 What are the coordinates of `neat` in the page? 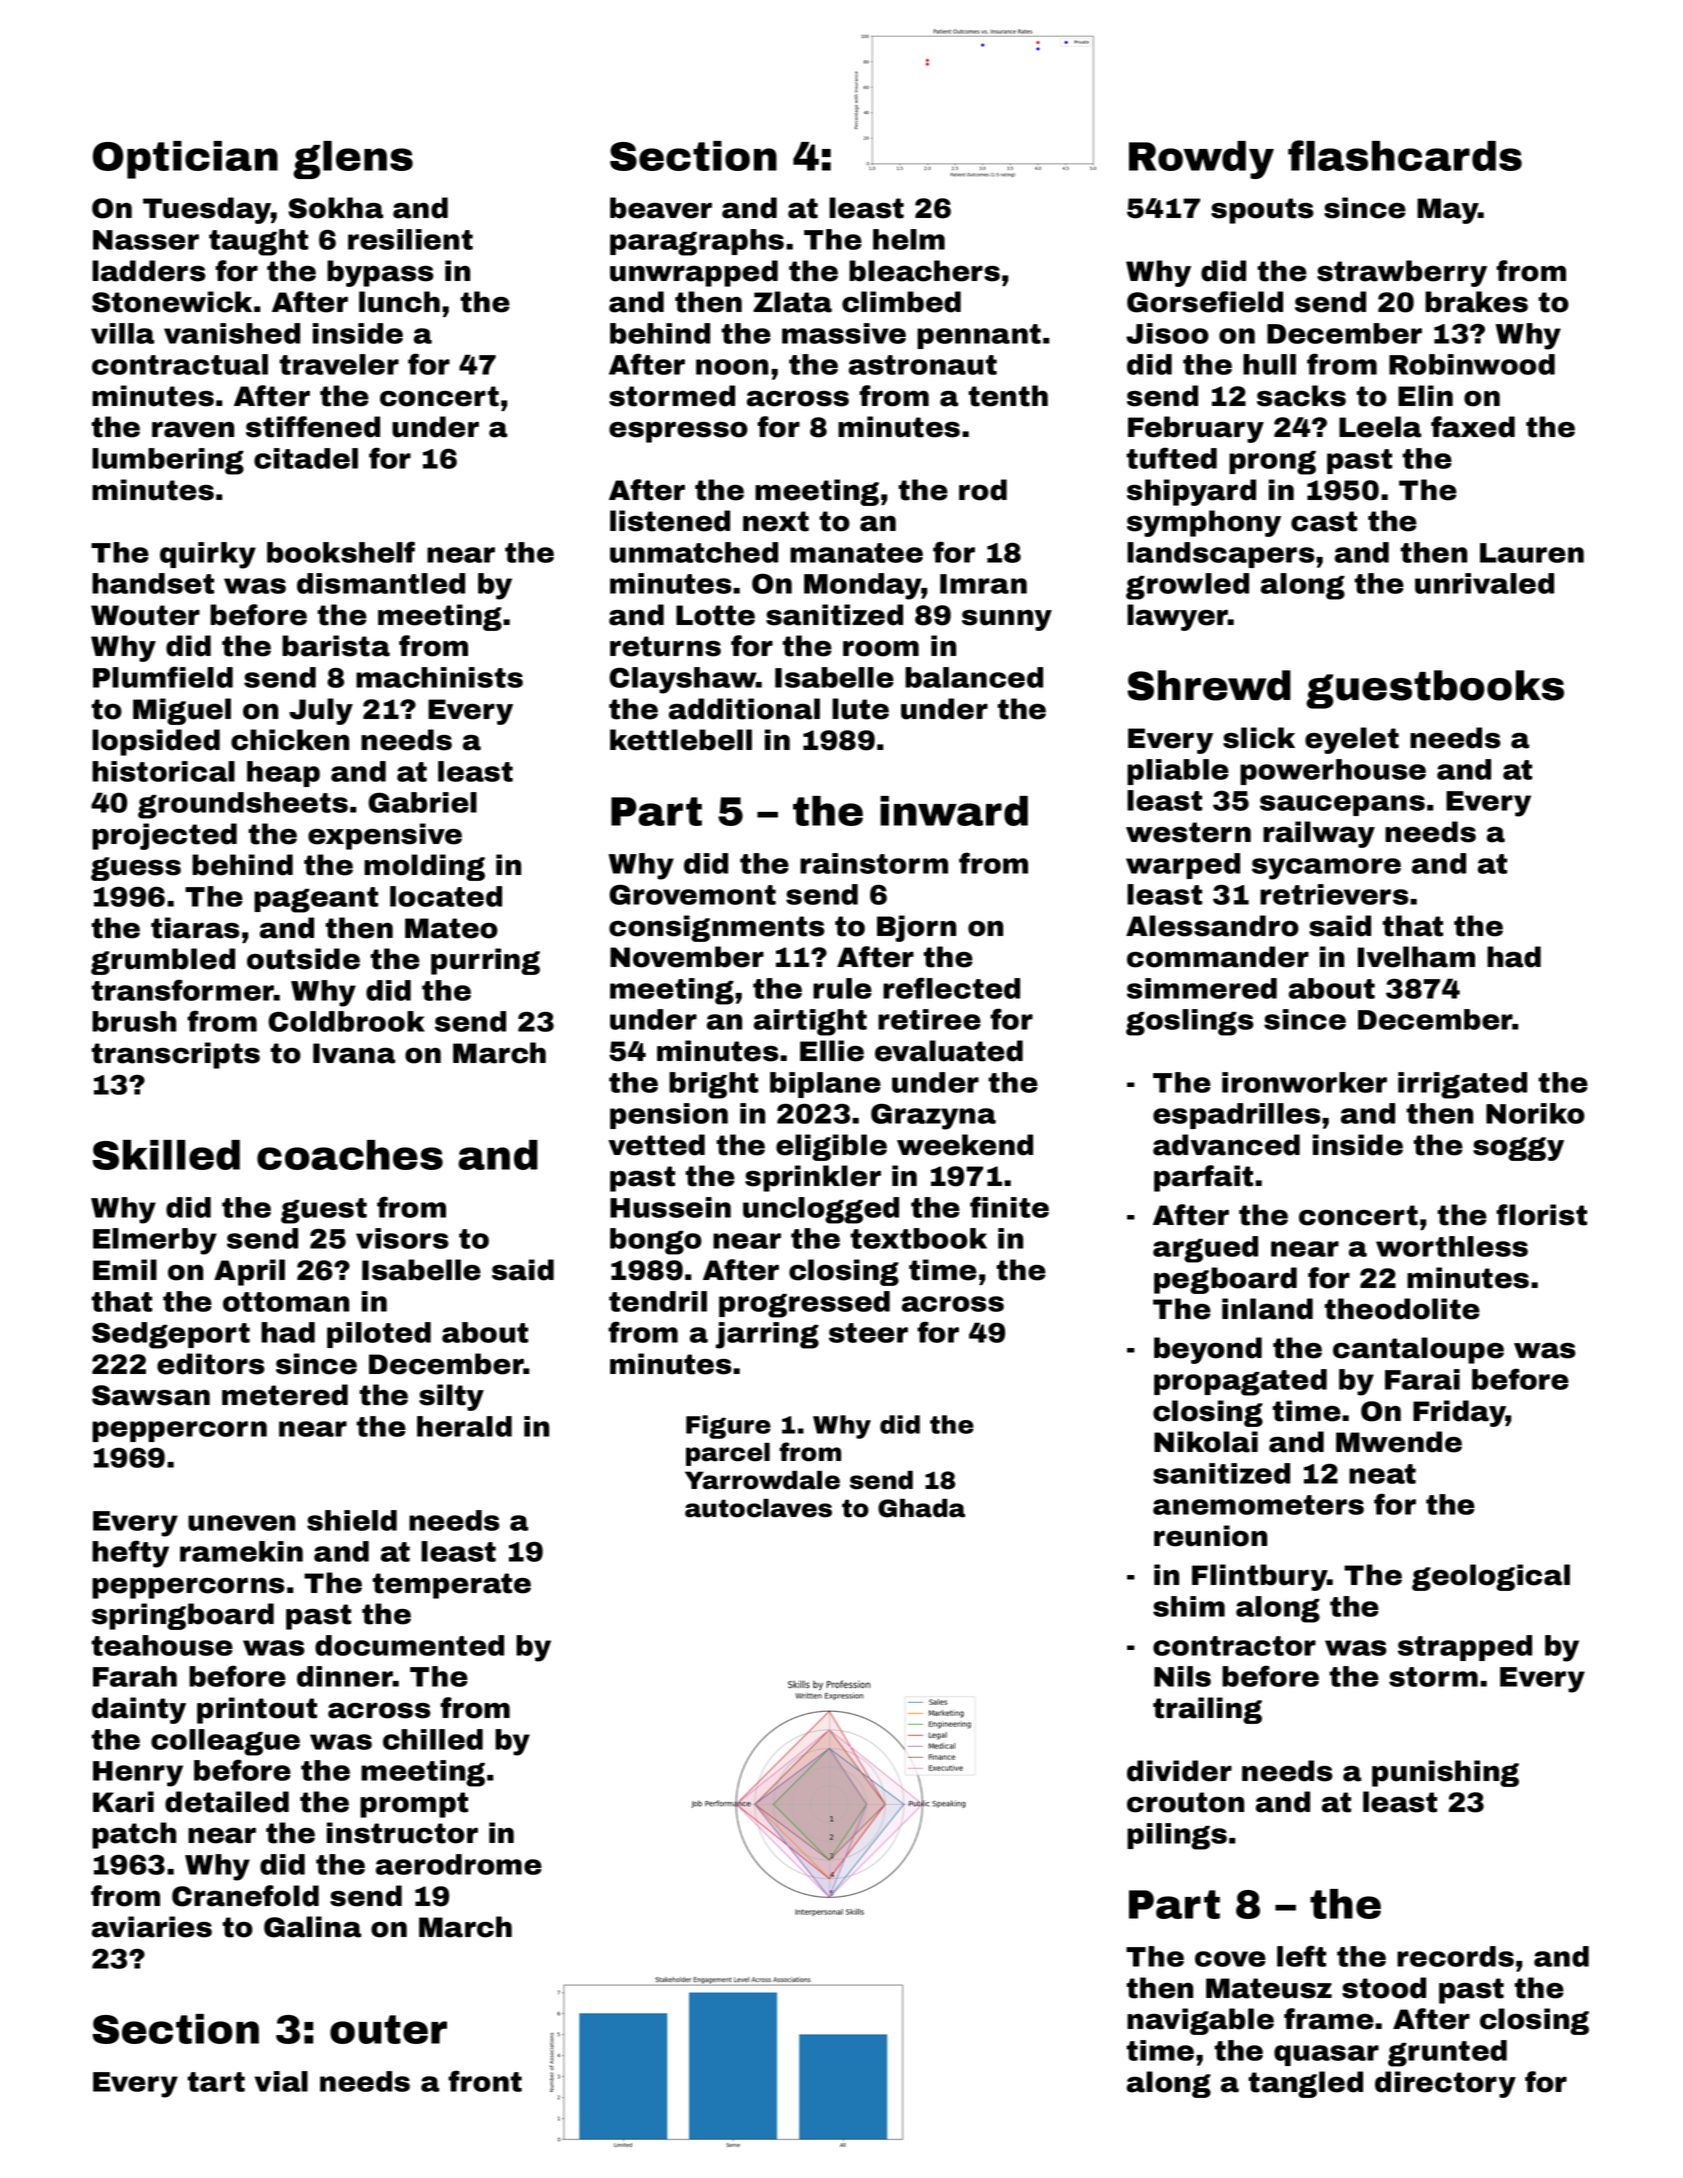 It's located at (1382, 1474).
